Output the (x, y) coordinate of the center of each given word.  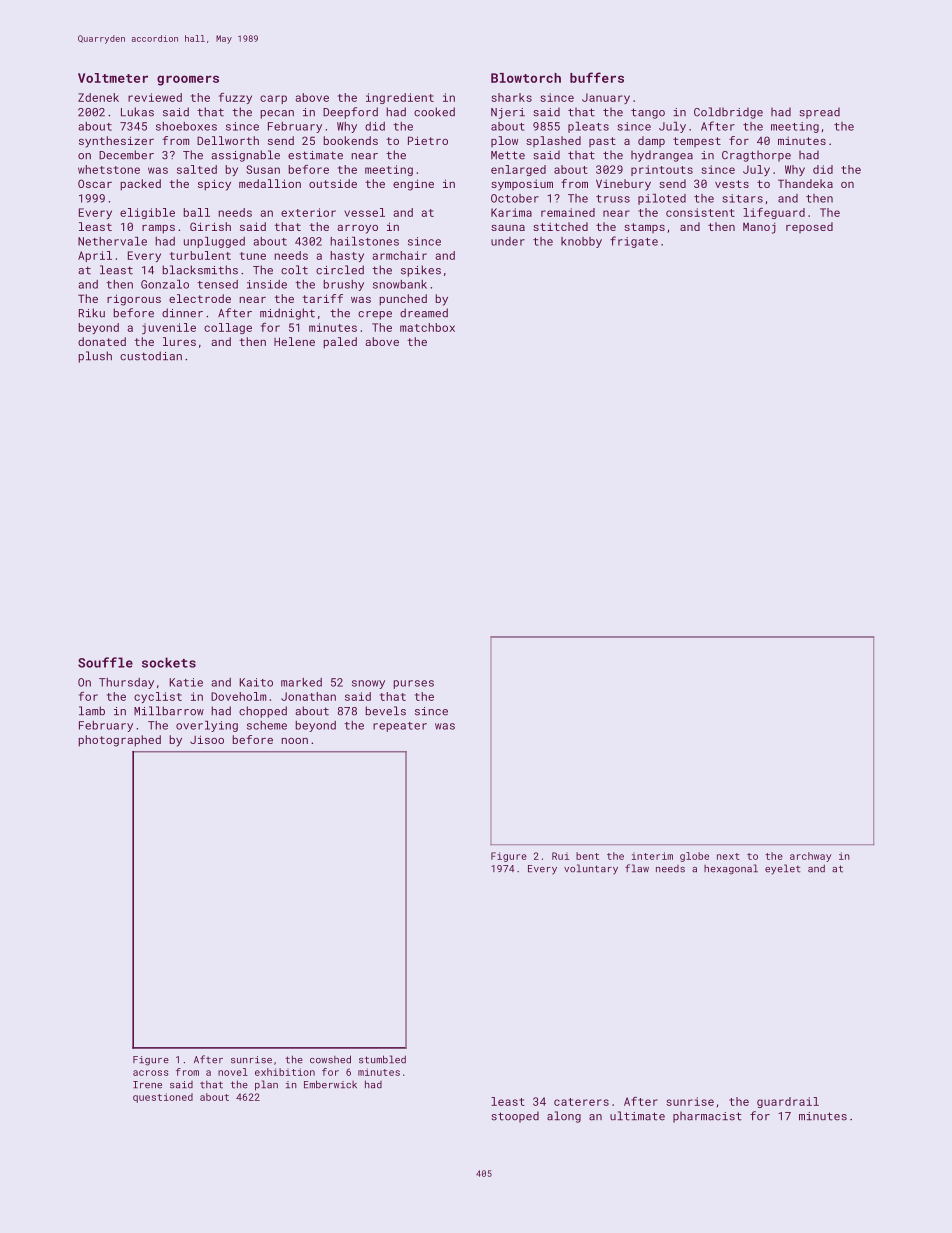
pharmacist (707, 1117)
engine (413, 185)
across (151, 1073)
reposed (809, 227)
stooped (515, 1117)
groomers (188, 80)
